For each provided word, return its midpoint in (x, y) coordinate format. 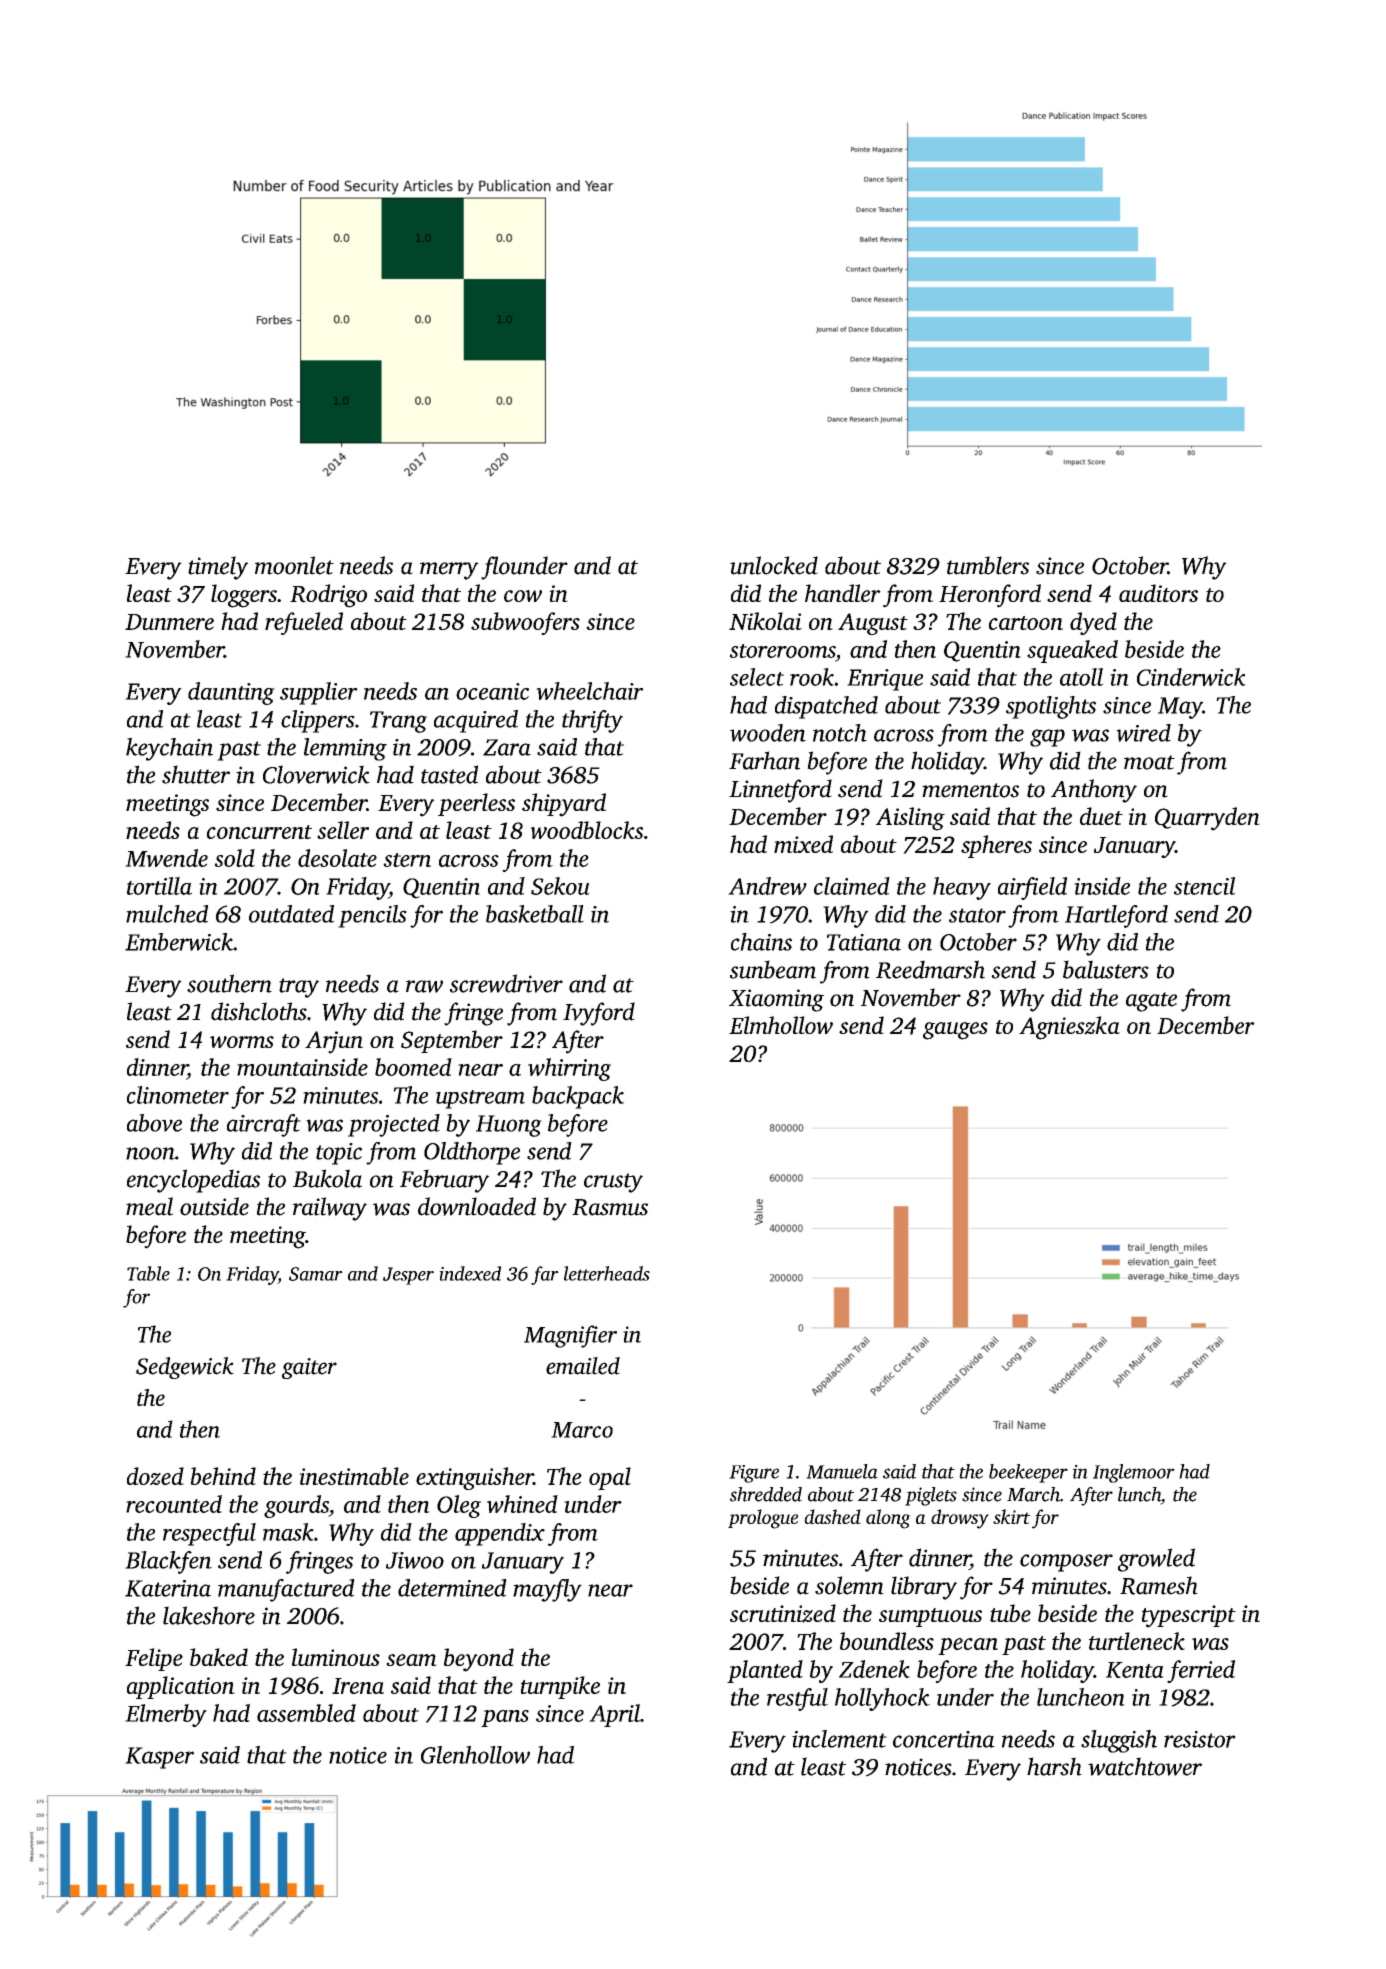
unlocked (774, 565)
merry (449, 571)
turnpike (560, 1687)
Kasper (159, 1758)
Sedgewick (185, 1368)
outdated (291, 914)
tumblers (988, 565)
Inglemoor (1134, 1473)
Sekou (560, 886)
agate (1151, 1002)
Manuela (842, 1471)
